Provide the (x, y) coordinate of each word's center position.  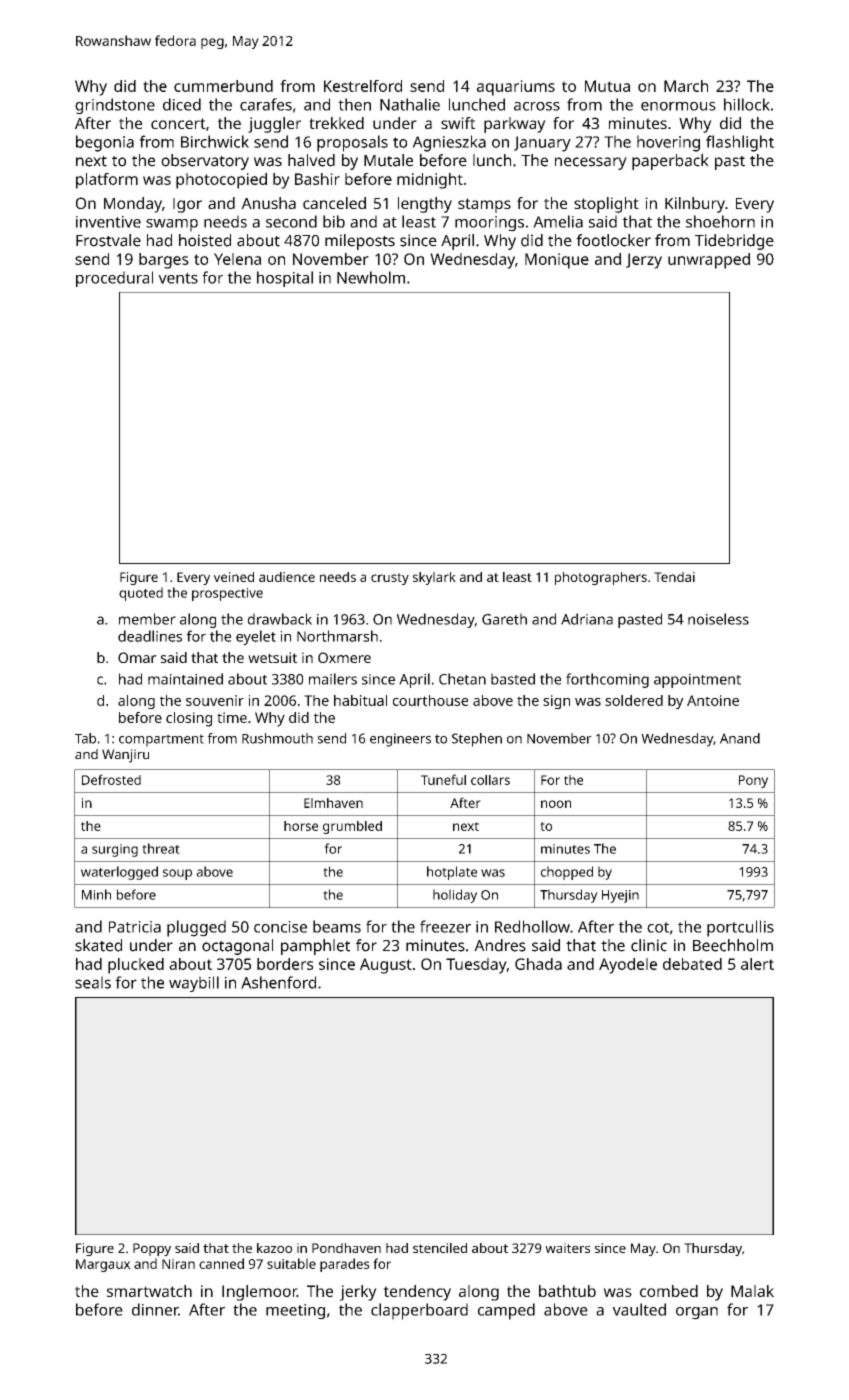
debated (692, 964)
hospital (285, 279)
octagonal (237, 947)
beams (337, 926)
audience (287, 577)
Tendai (674, 577)
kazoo (274, 1248)
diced (182, 104)
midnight (430, 181)
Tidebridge (734, 242)
